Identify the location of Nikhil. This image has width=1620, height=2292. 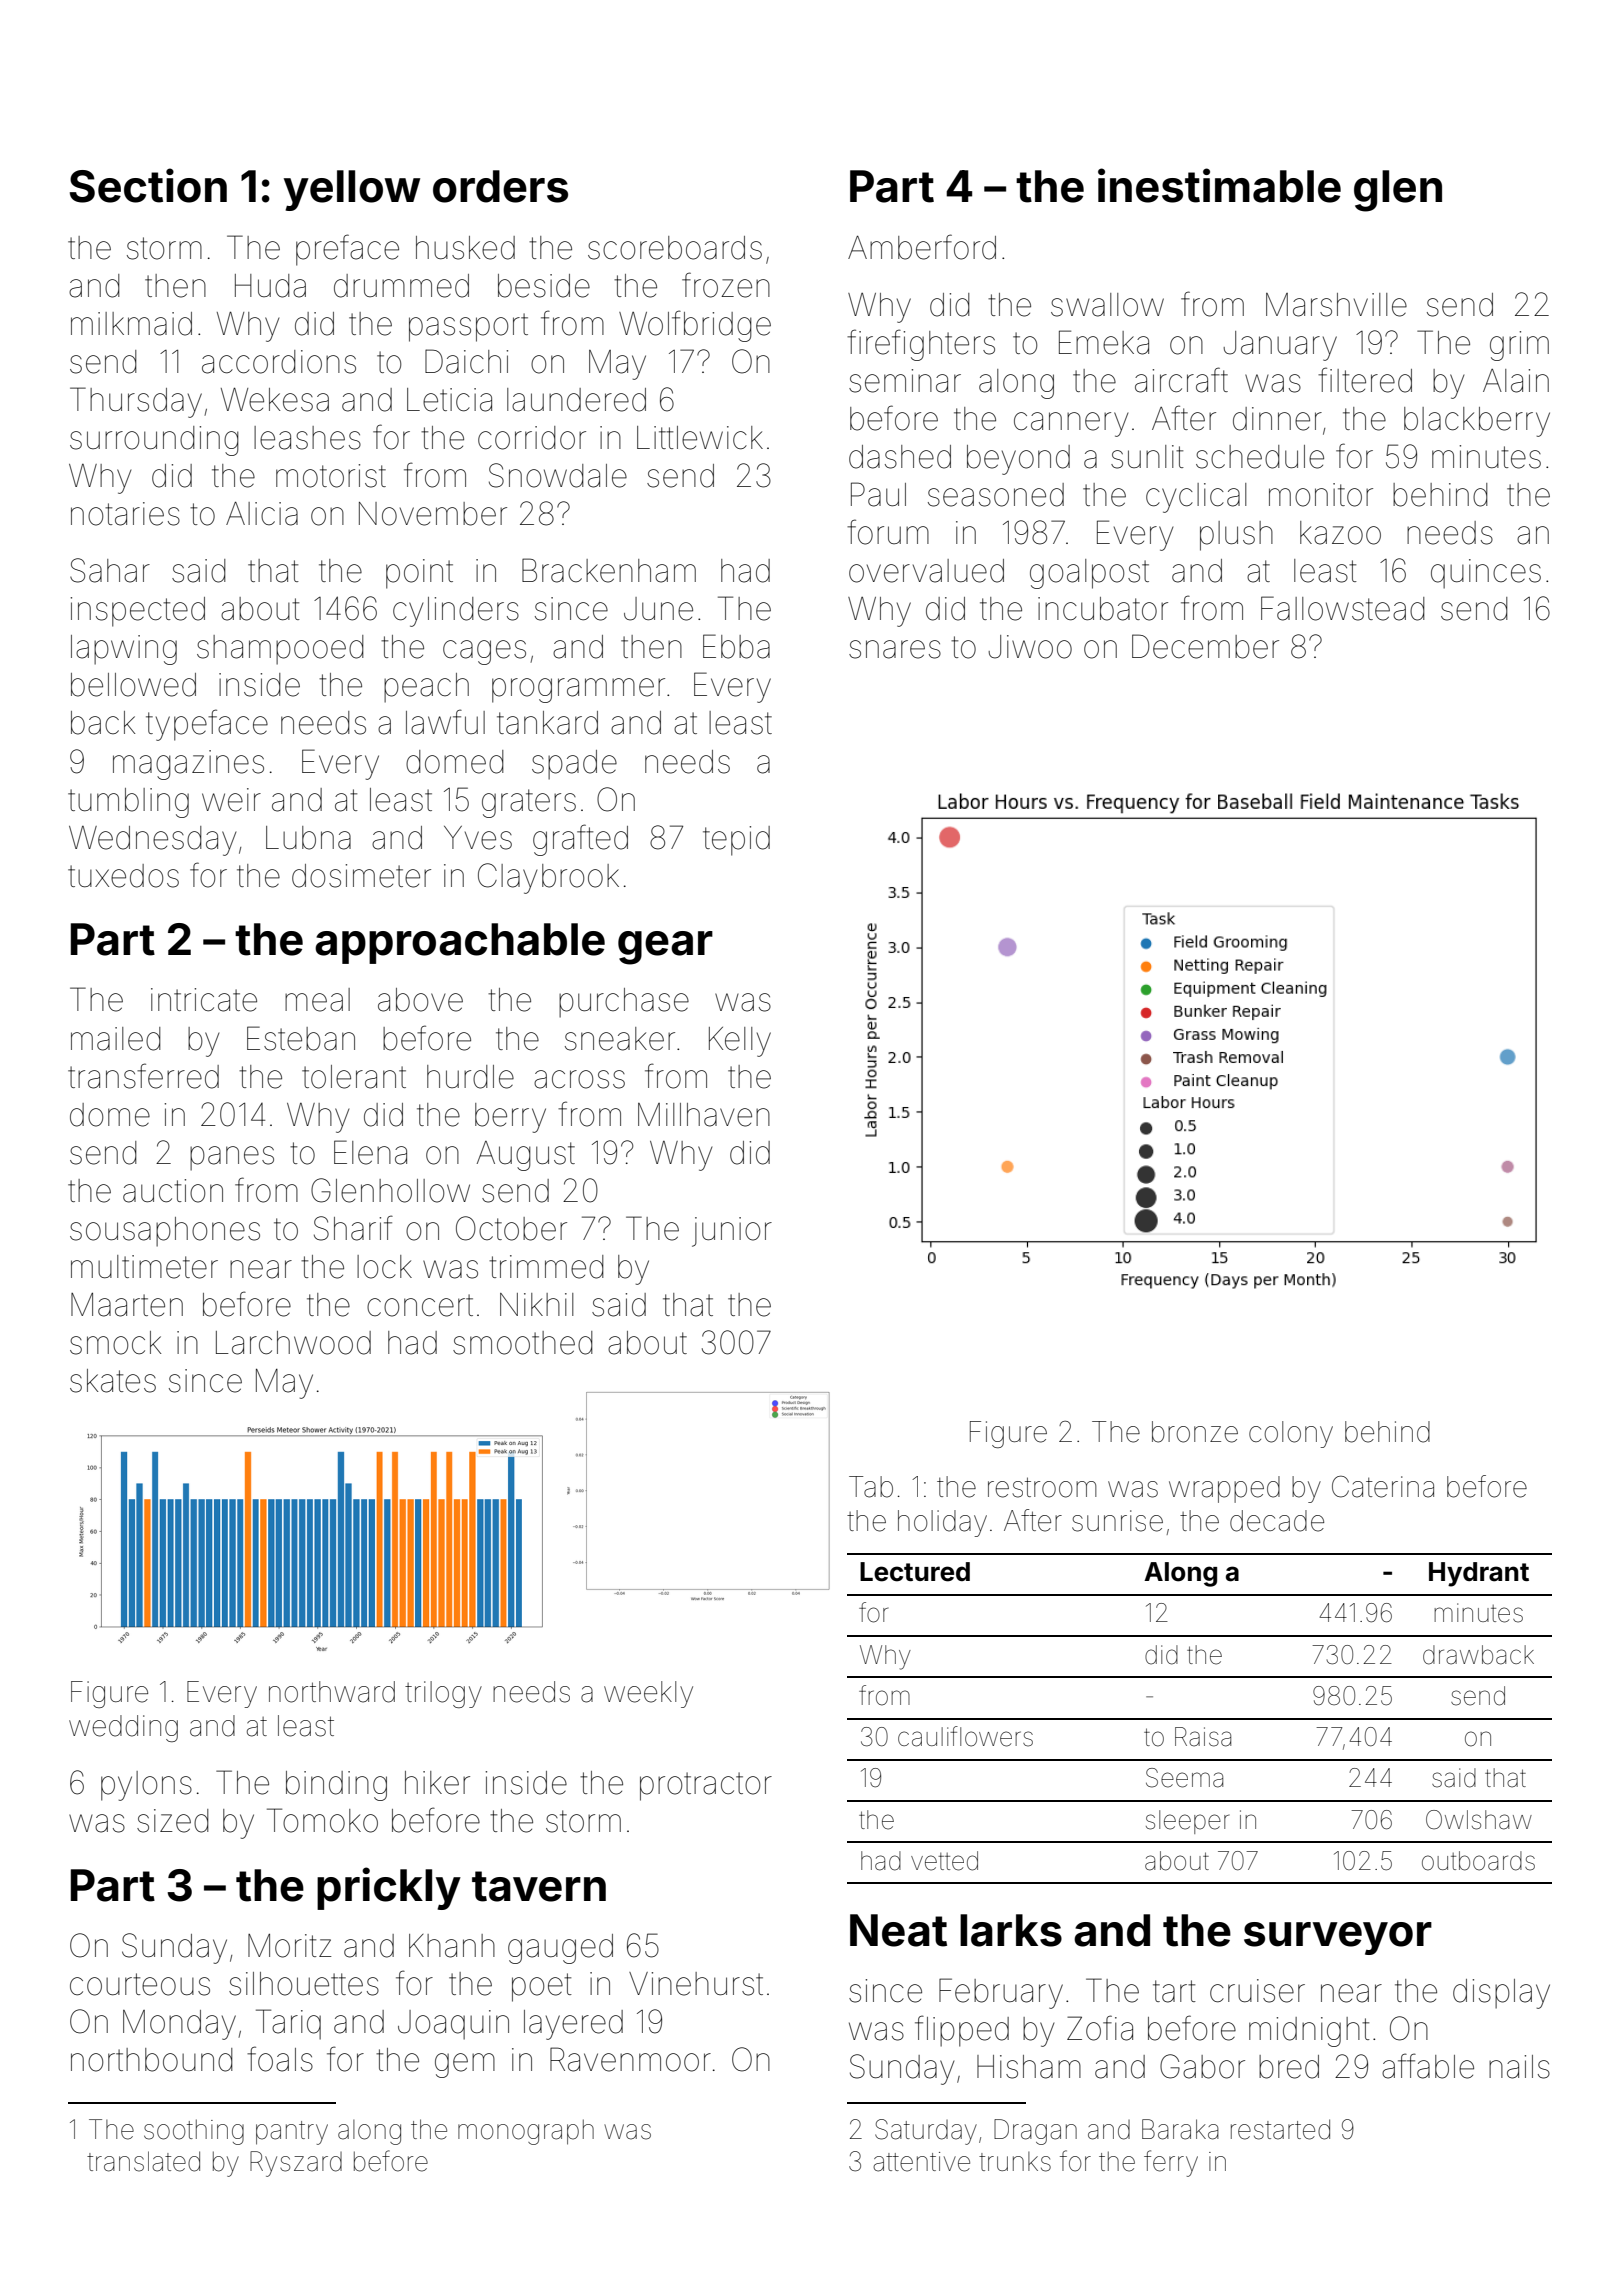
(536, 1304).
